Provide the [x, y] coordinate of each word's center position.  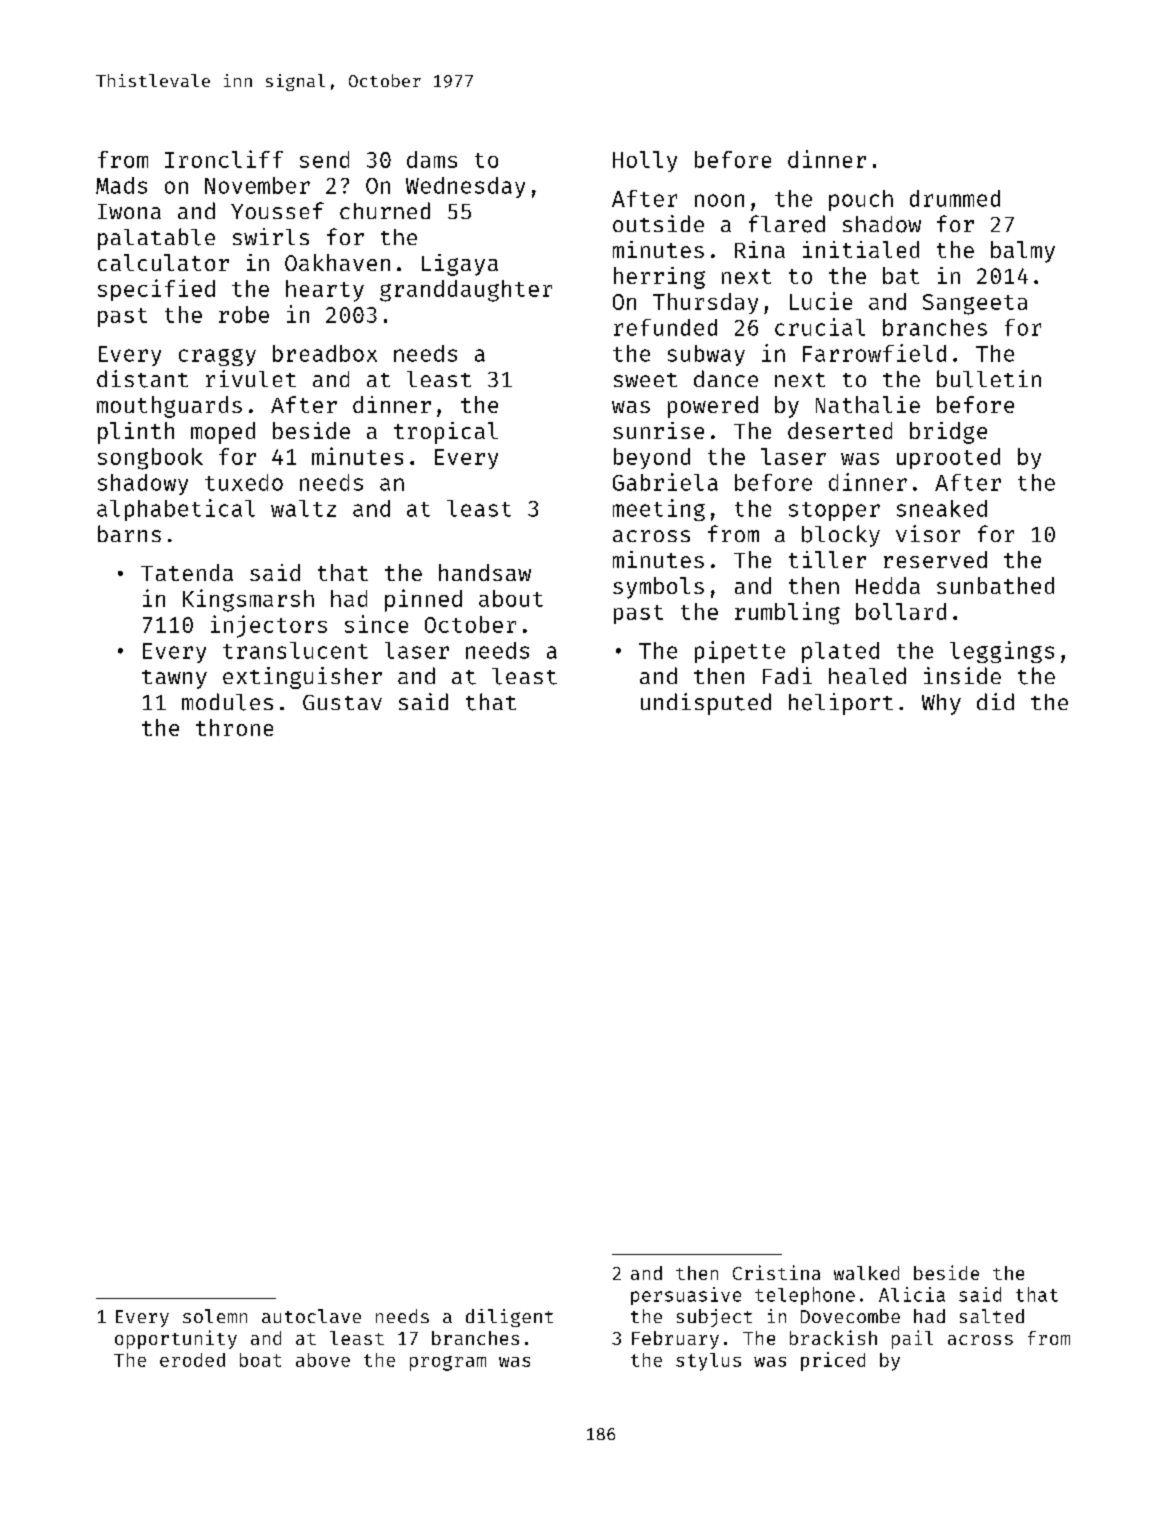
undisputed [706, 704]
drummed [955, 198]
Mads [121, 185]
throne [234, 727]
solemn [215, 1316]
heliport [841, 704]
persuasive [686, 1296]
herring [659, 278]
